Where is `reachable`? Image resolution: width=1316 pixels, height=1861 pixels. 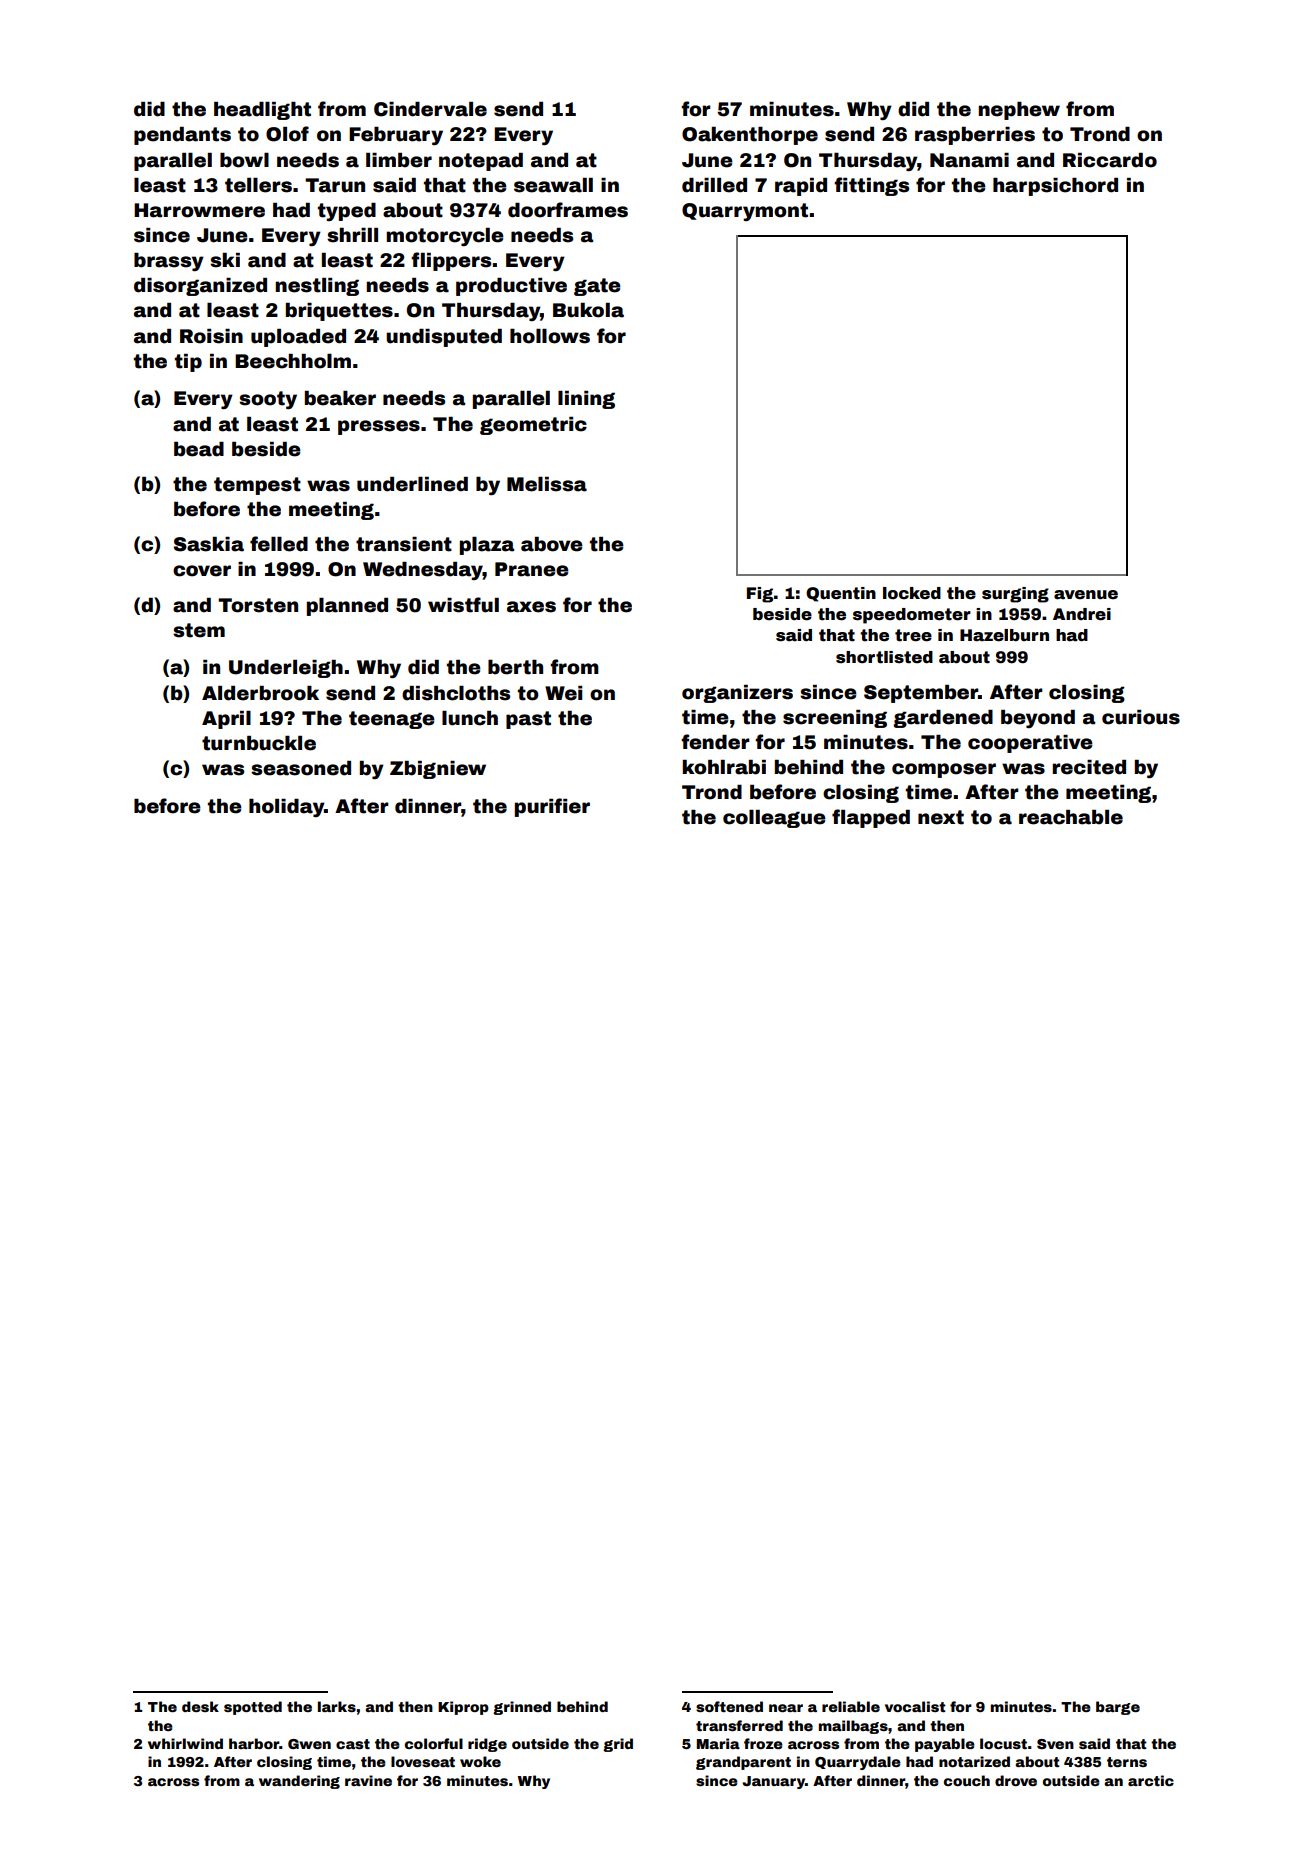 reachable is located at coordinates (1071, 817).
